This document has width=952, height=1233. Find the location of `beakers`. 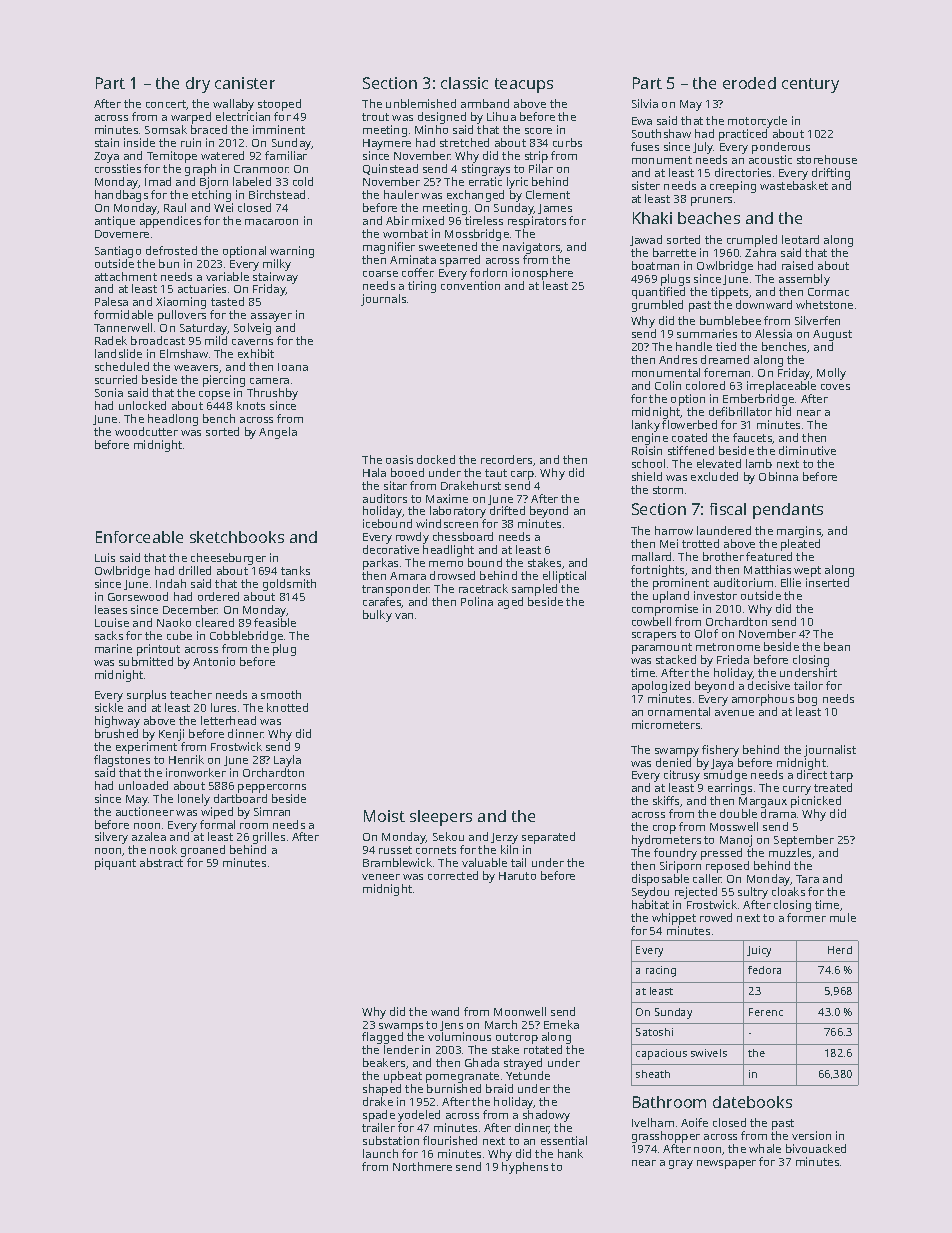

beakers is located at coordinates (384, 1062).
